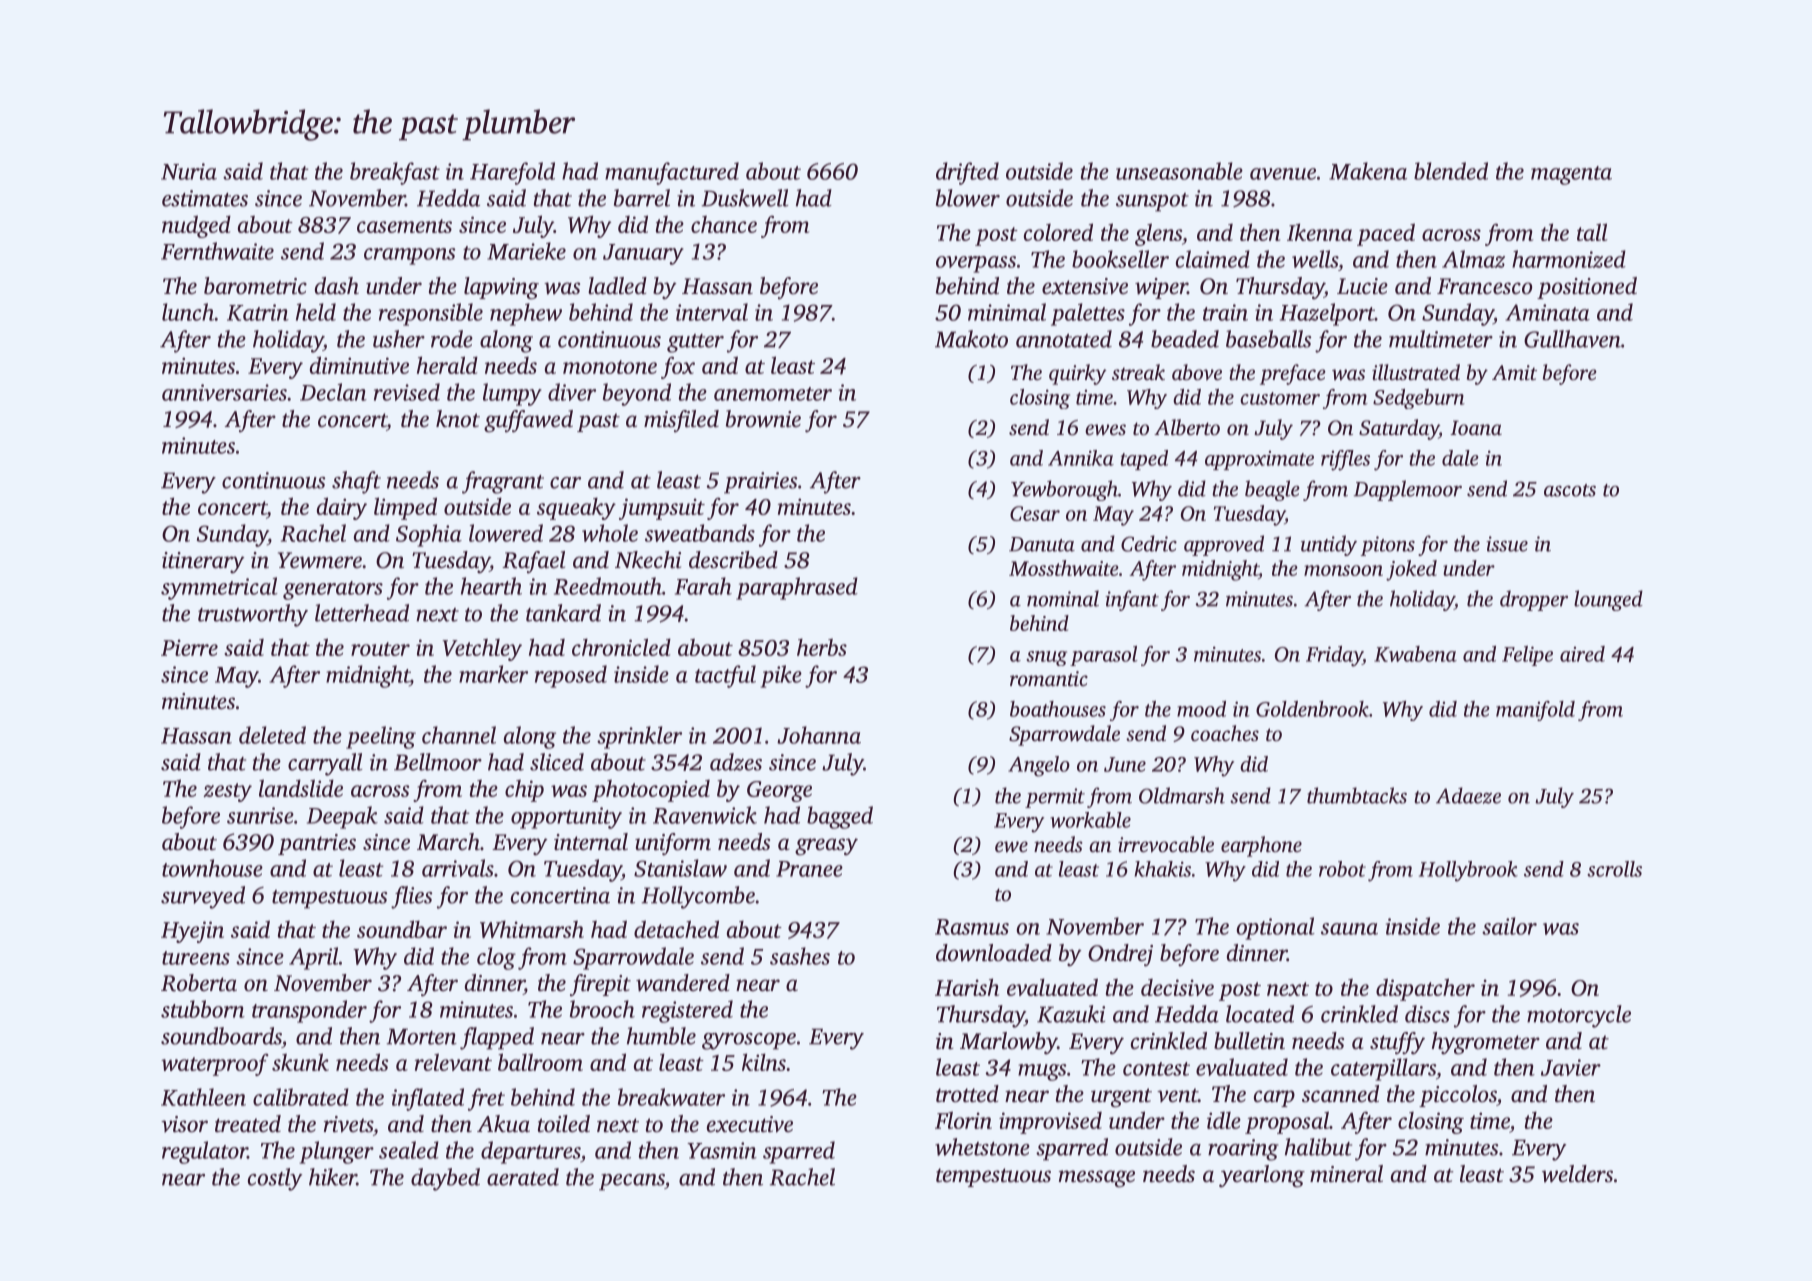  Describe the element at coordinates (760, 483) in the document. I see `prairies` at that location.
